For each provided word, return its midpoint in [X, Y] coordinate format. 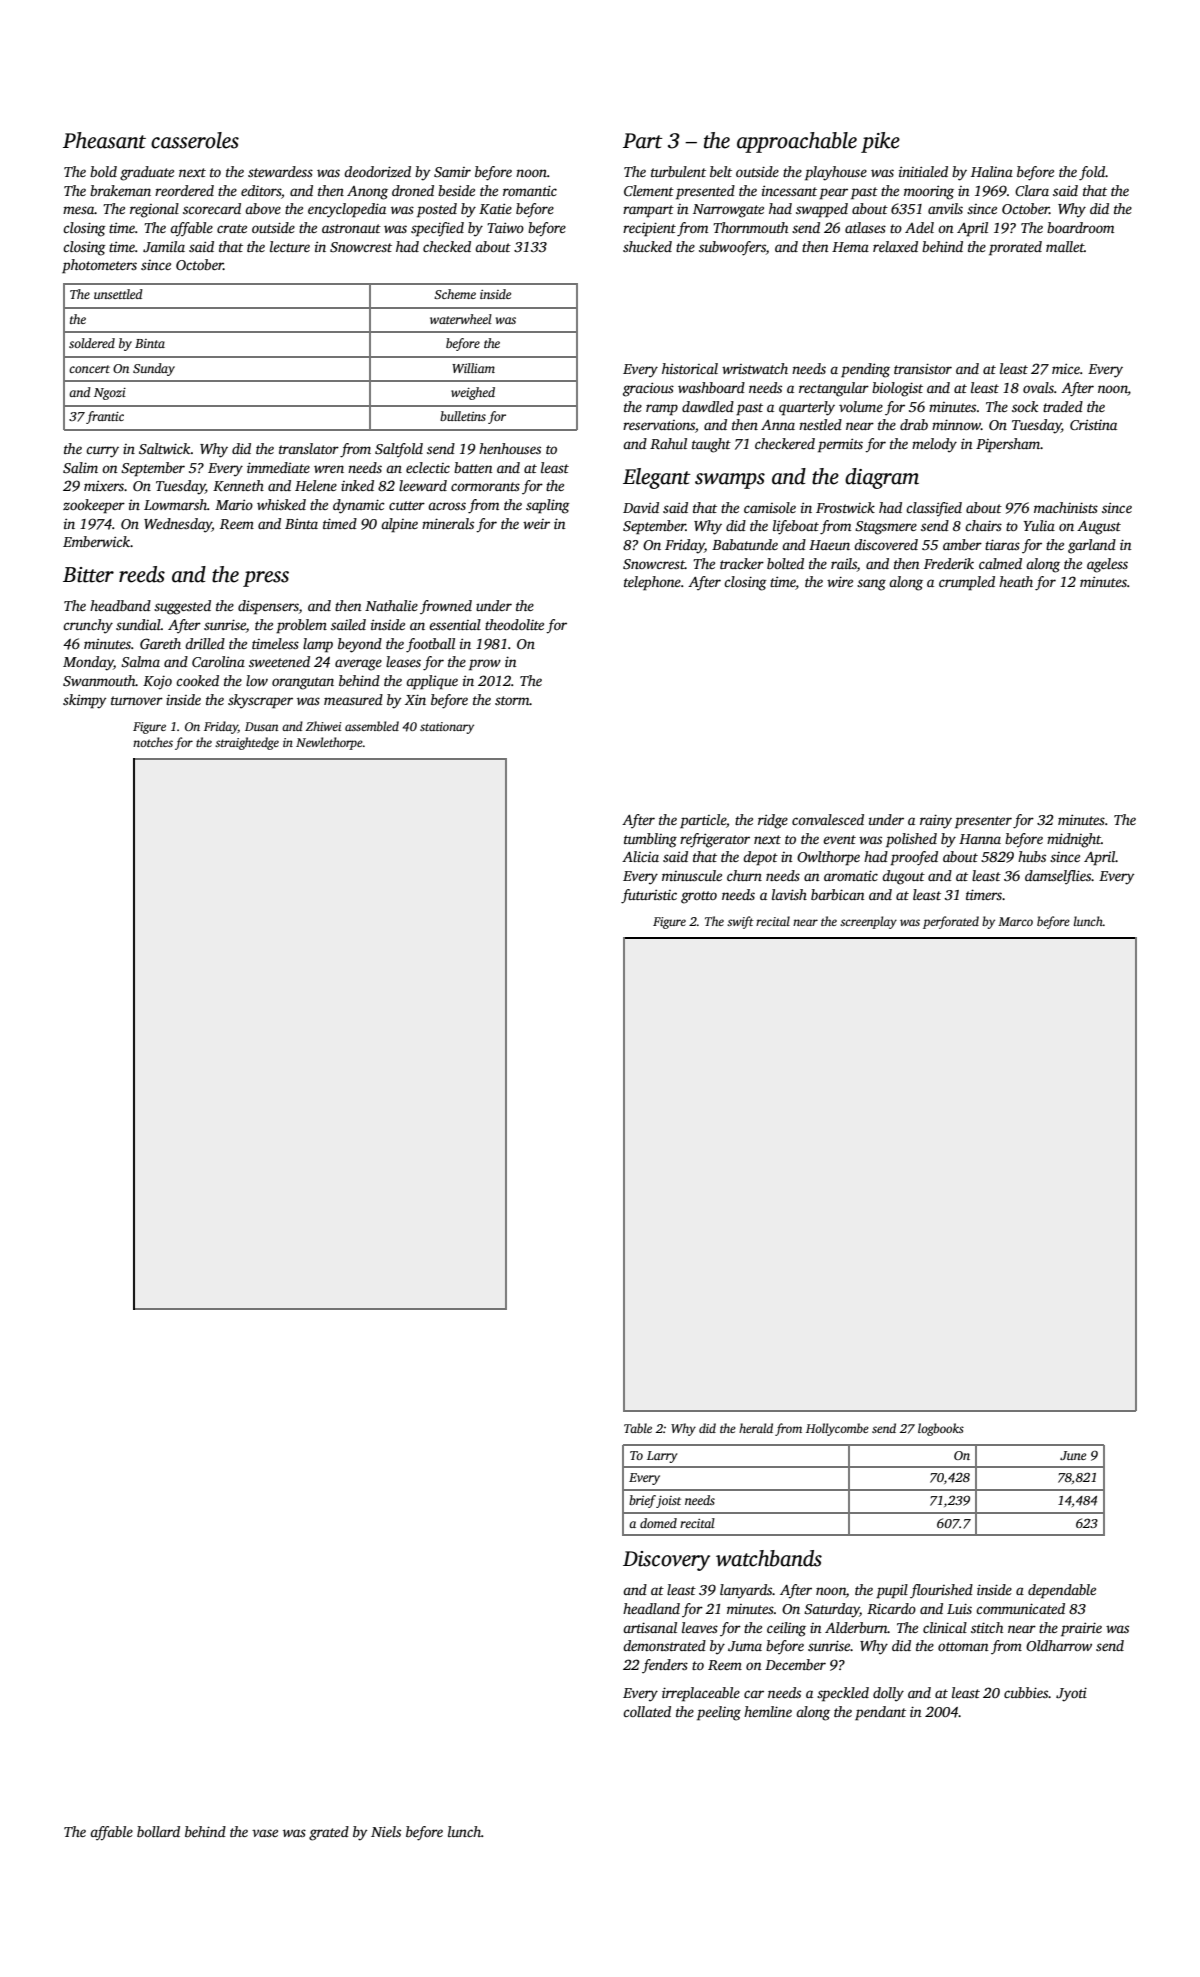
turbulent [678, 171]
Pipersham [1008, 445]
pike [880, 142]
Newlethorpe [329, 743]
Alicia [640, 856]
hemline [768, 1711]
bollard [158, 1831]
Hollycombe [837, 1429]
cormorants [485, 486]
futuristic [649, 896]
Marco [1015, 921]
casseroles [195, 140]
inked [357, 485]
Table [638, 1428]
